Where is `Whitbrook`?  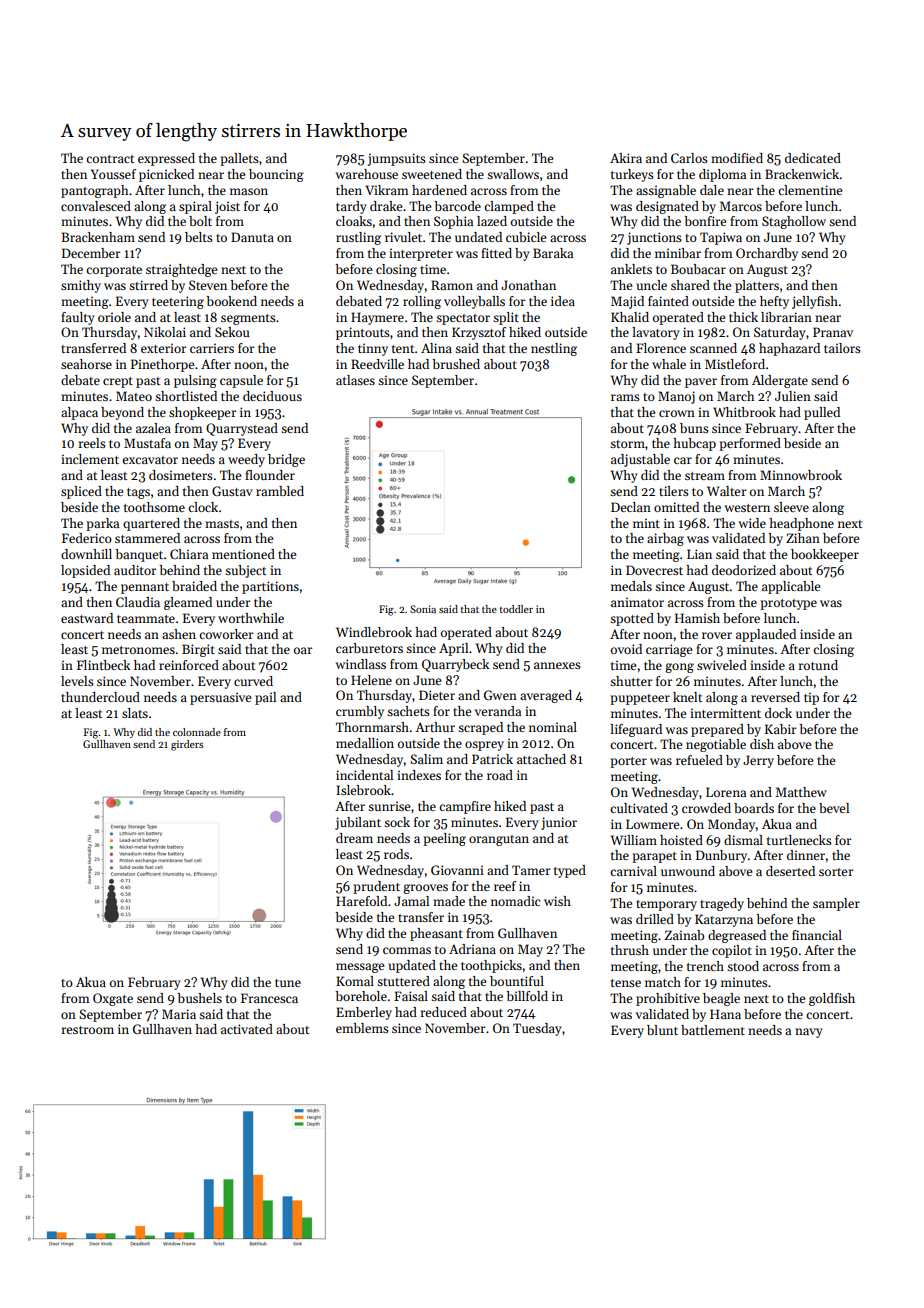
Whitbrook is located at coordinates (744, 412).
